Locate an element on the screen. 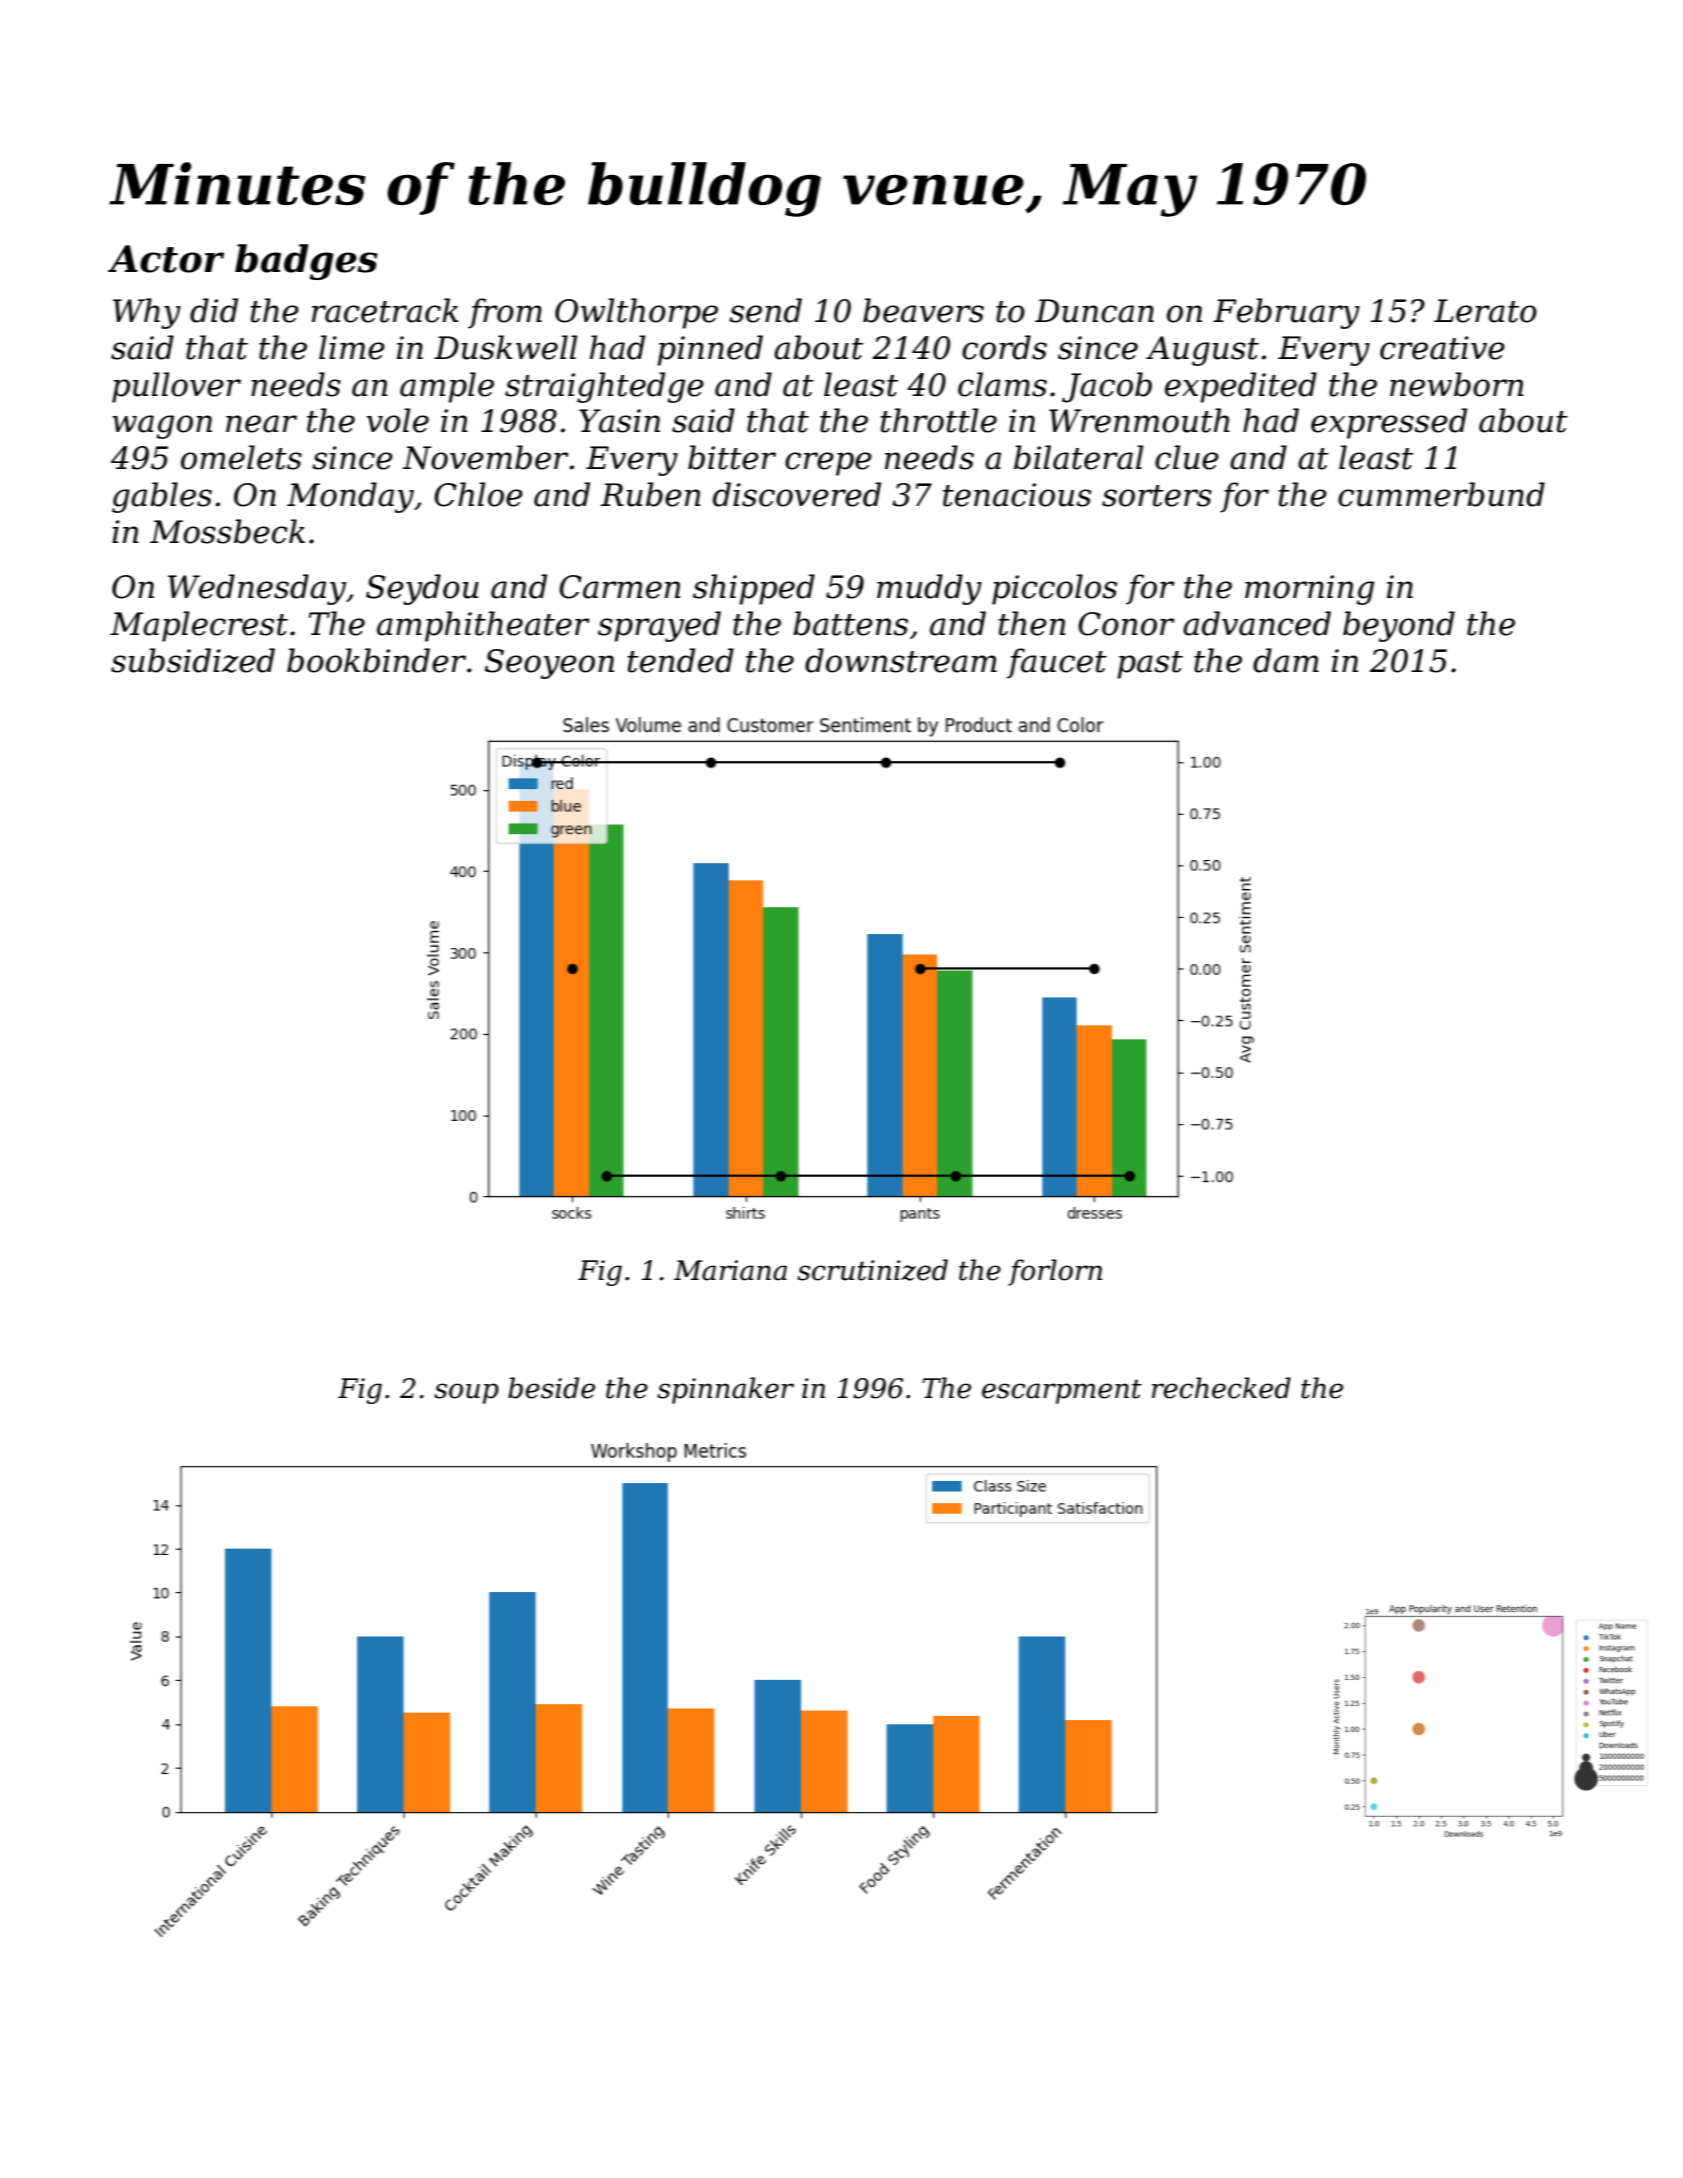 The image size is (1683, 2178). bookbinder is located at coordinates (376, 660).
